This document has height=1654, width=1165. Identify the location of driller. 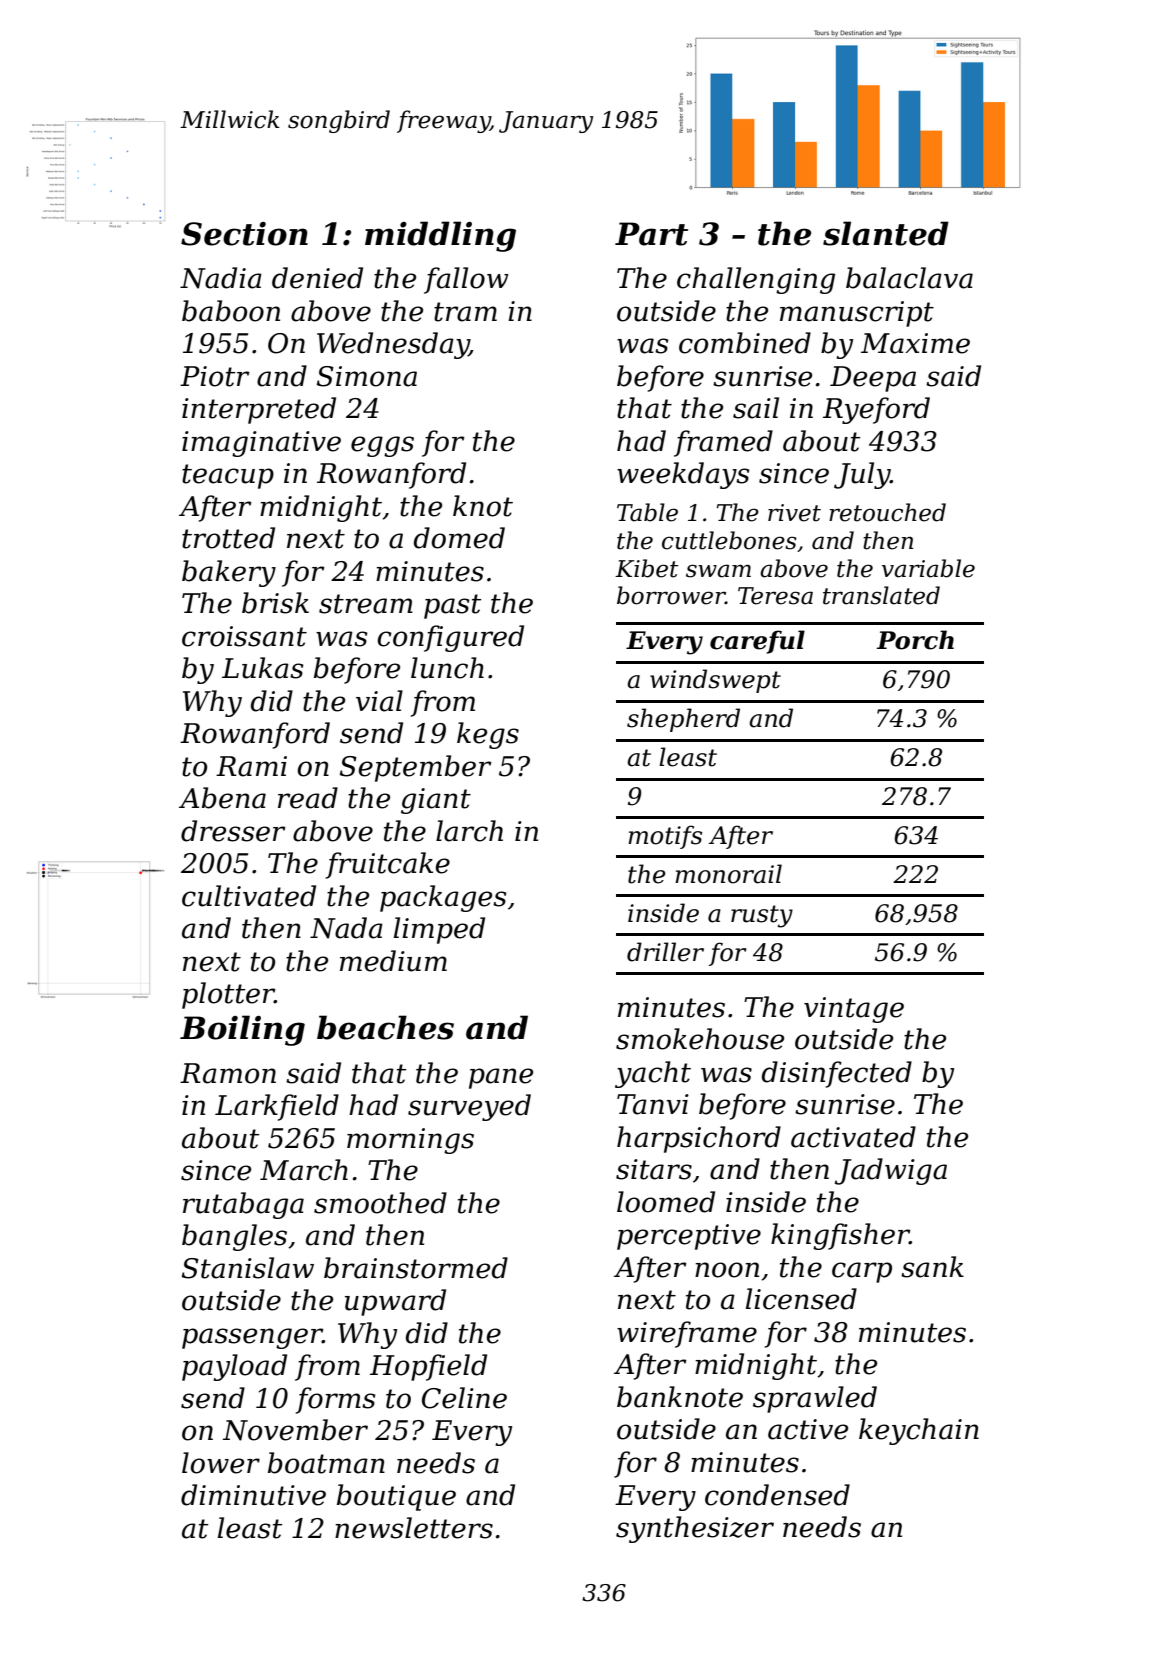
(665, 952).
